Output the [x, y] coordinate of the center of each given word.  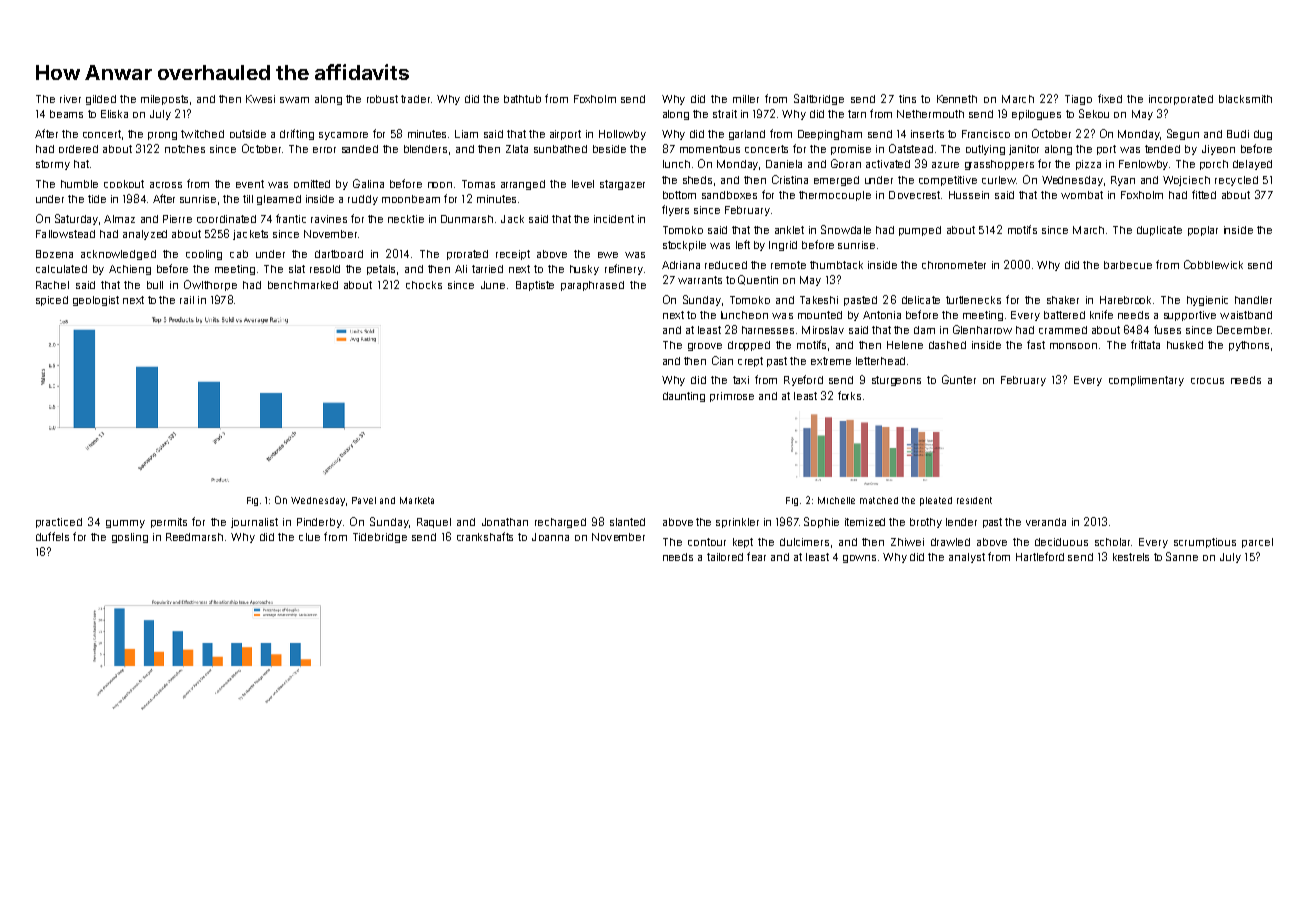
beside [609, 149]
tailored [725, 557]
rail [187, 300]
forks [849, 395]
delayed [1252, 165]
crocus [1207, 381]
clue [309, 537]
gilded [101, 100]
